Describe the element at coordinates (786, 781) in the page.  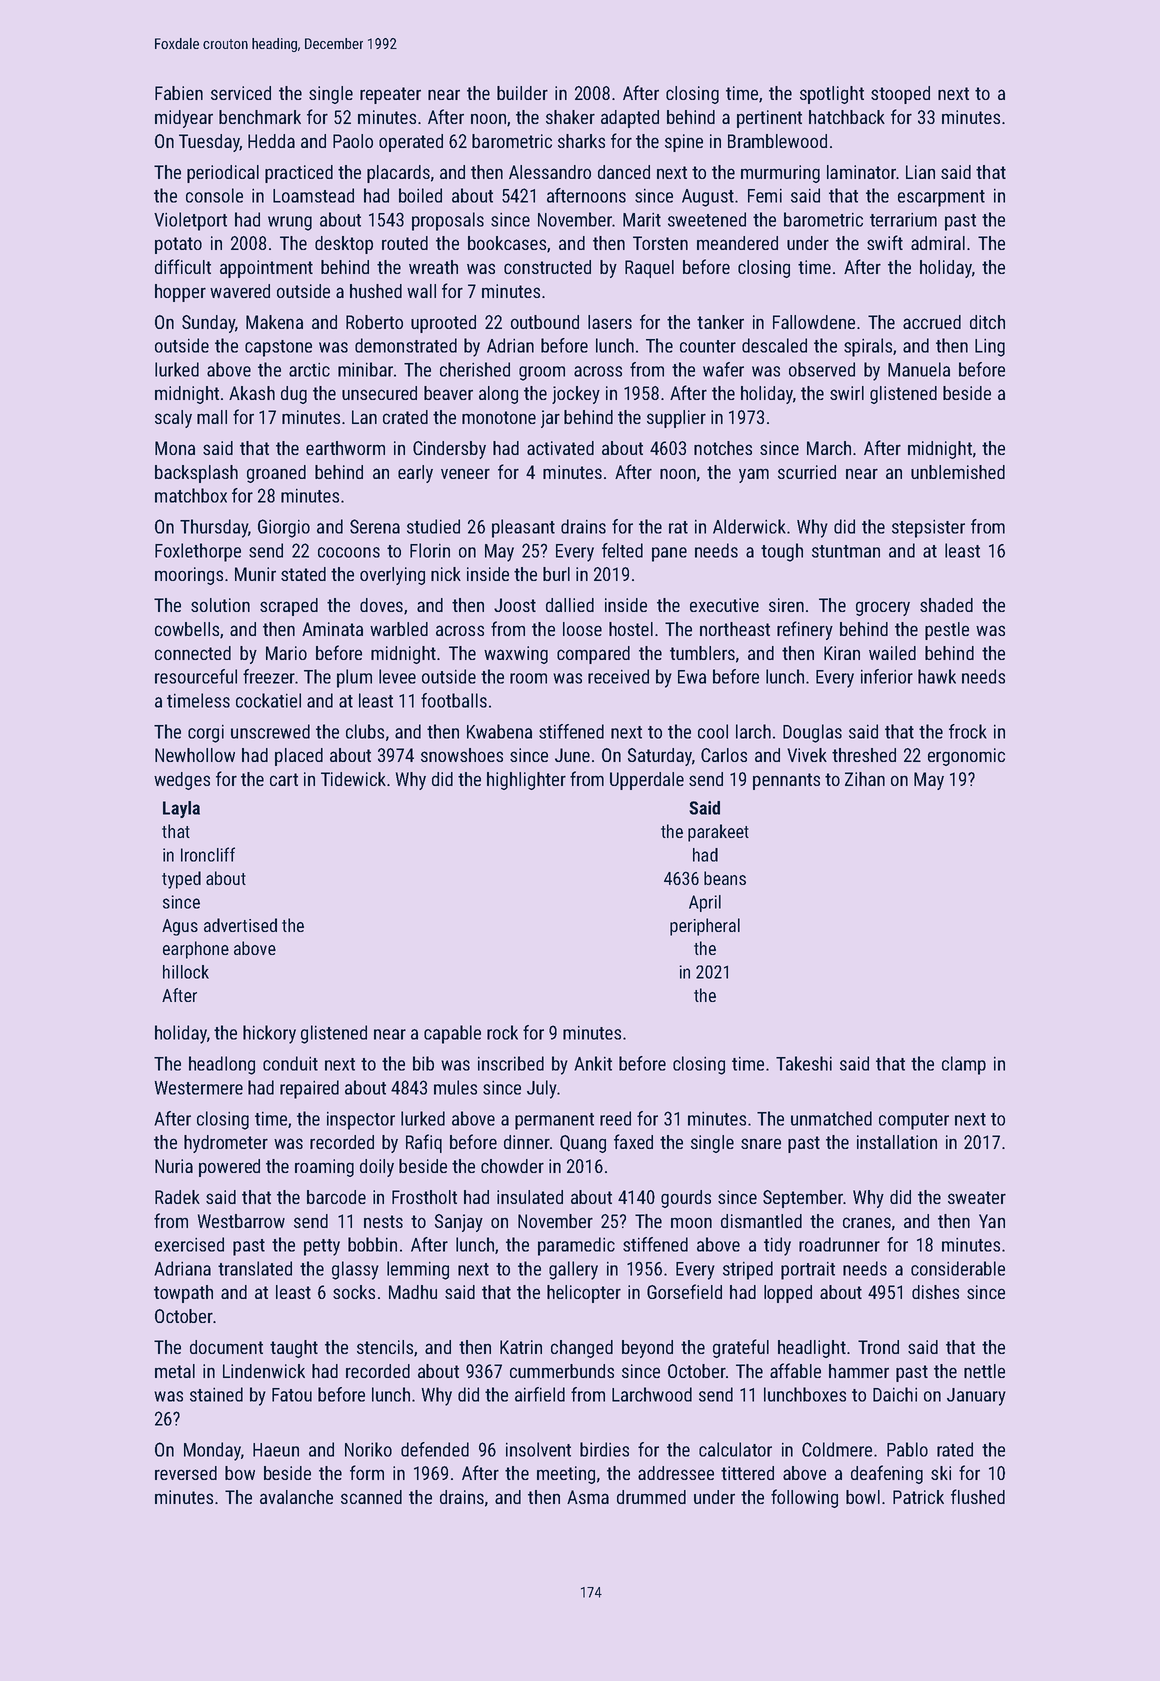
I see `pennants` at that location.
